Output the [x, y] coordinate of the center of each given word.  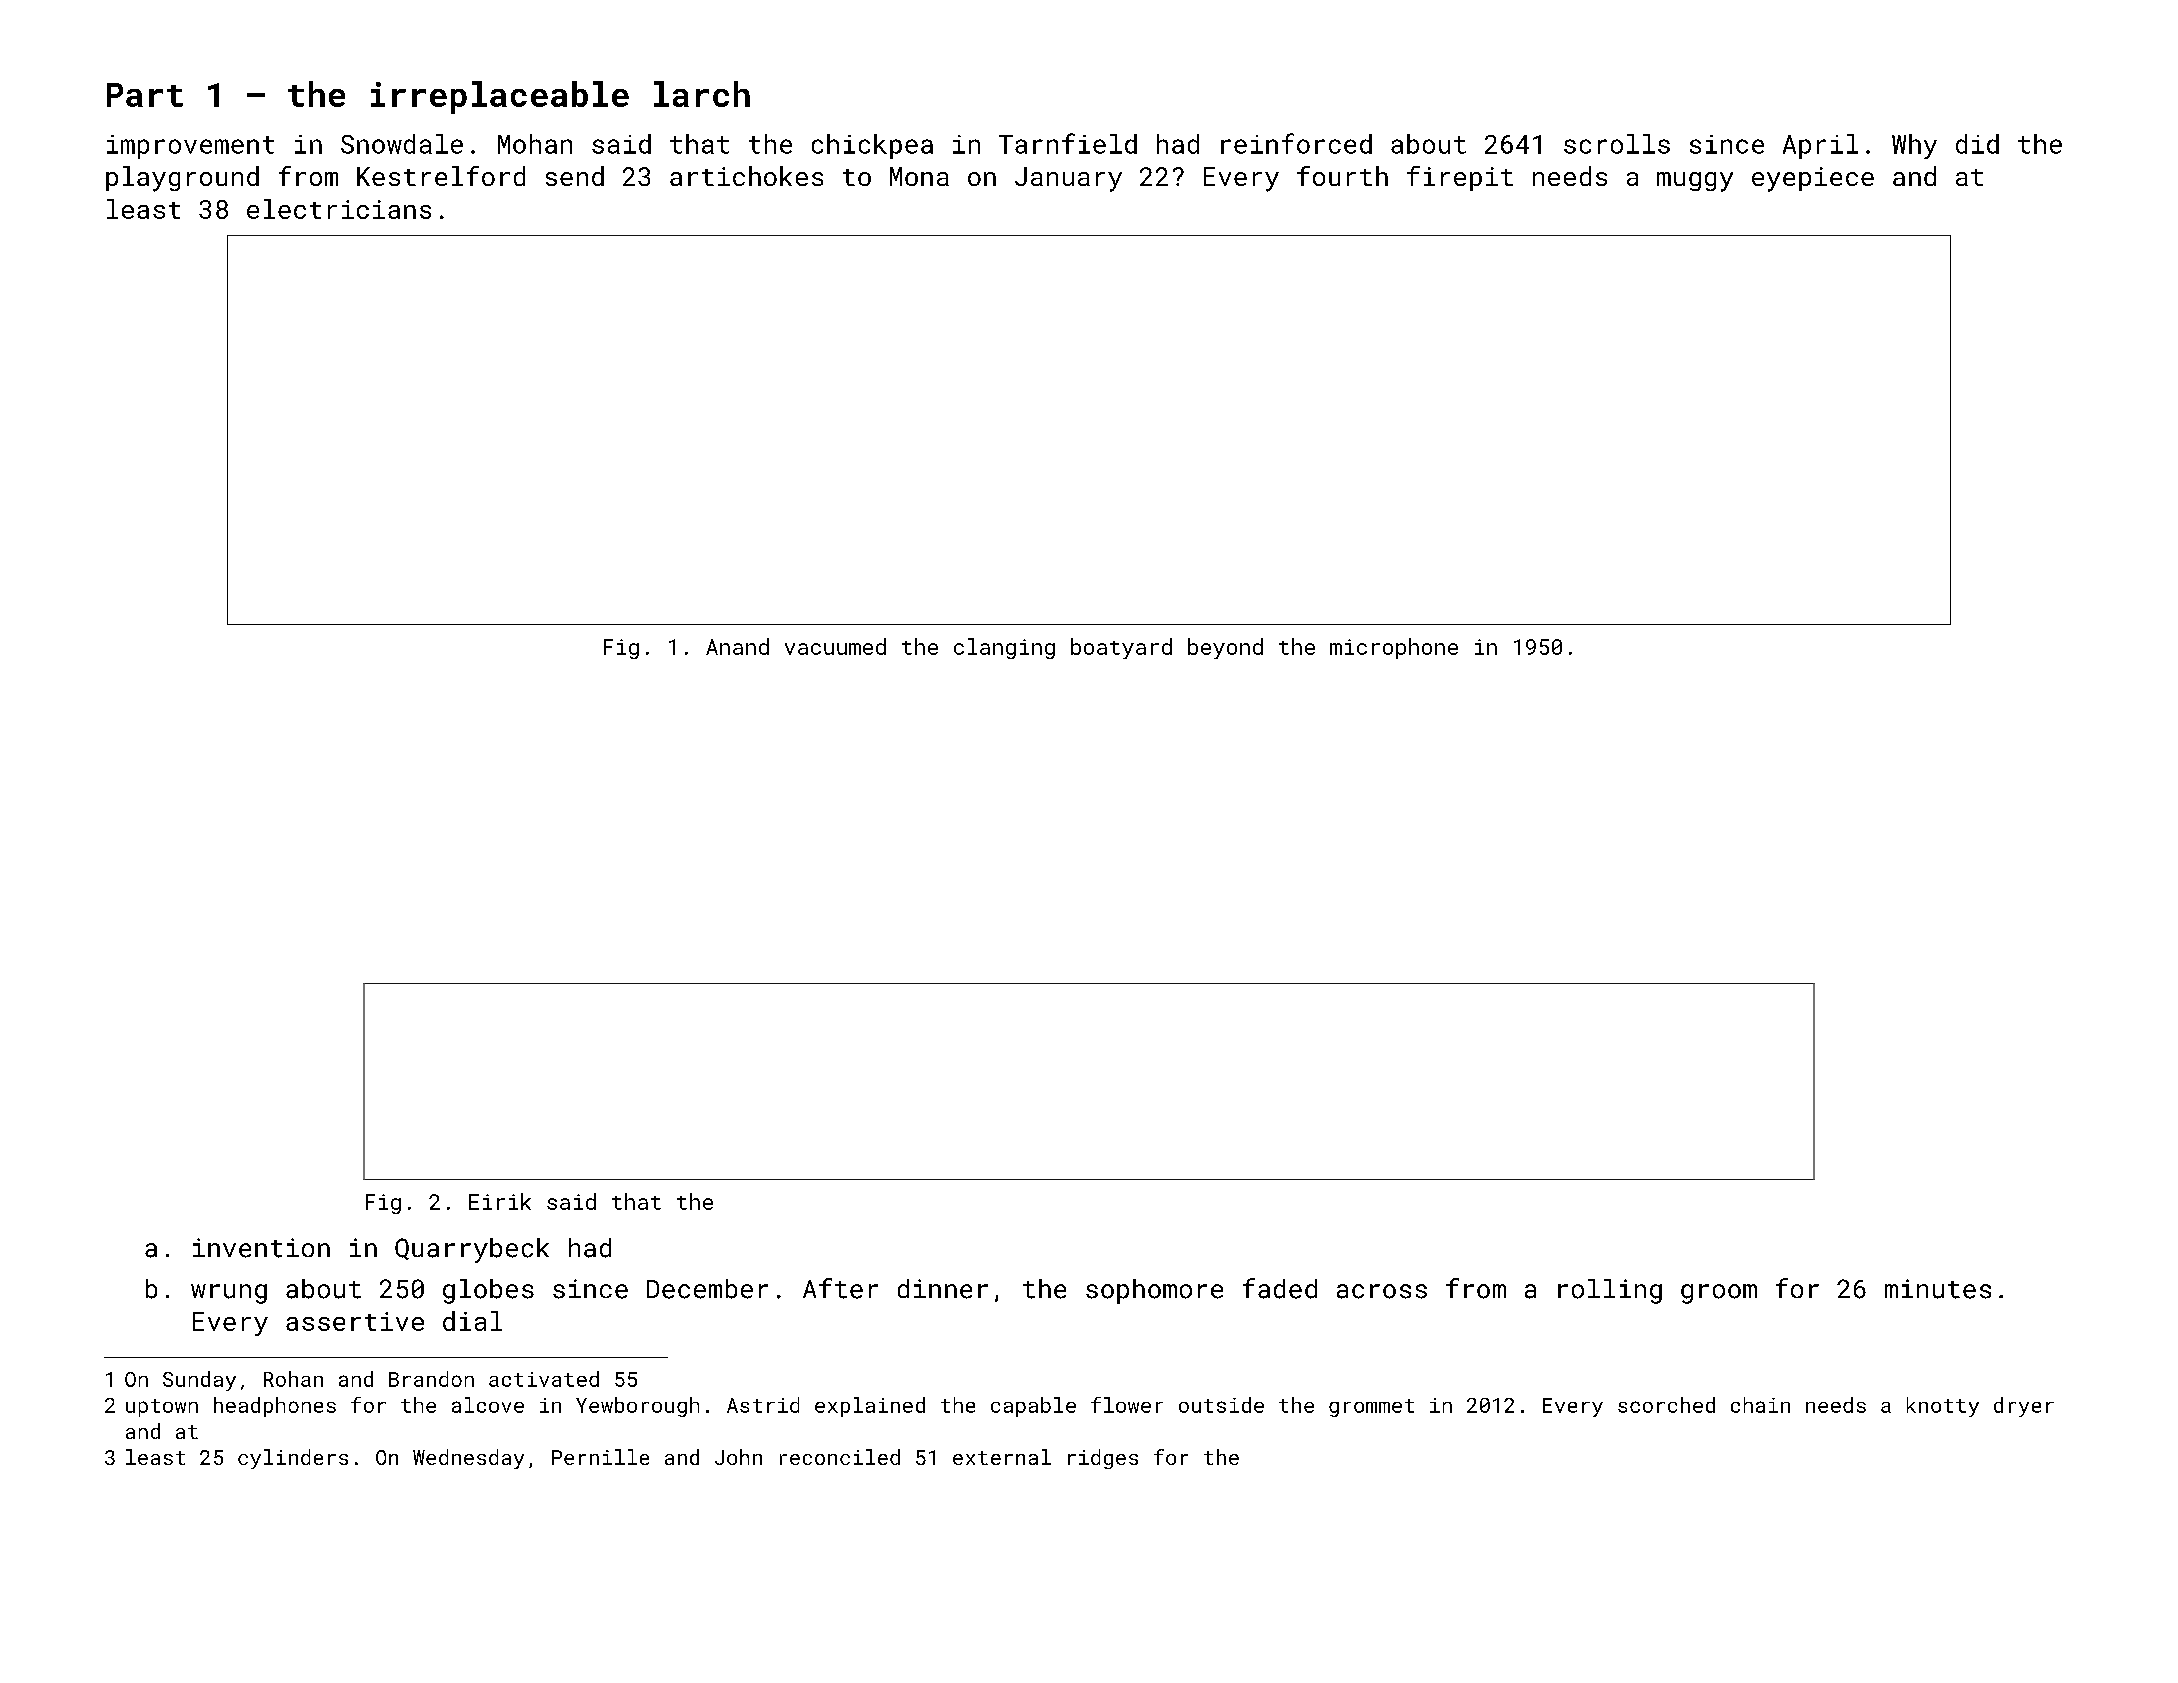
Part [145, 95]
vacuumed [835, 646]
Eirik [500, 1201]
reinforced [1296, 143]
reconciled [840, 1457]
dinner [943, 1289]
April [1820, 146]
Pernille [600, 1457]
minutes [1938, 1289]
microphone [1394, 648]
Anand [737, 646]
